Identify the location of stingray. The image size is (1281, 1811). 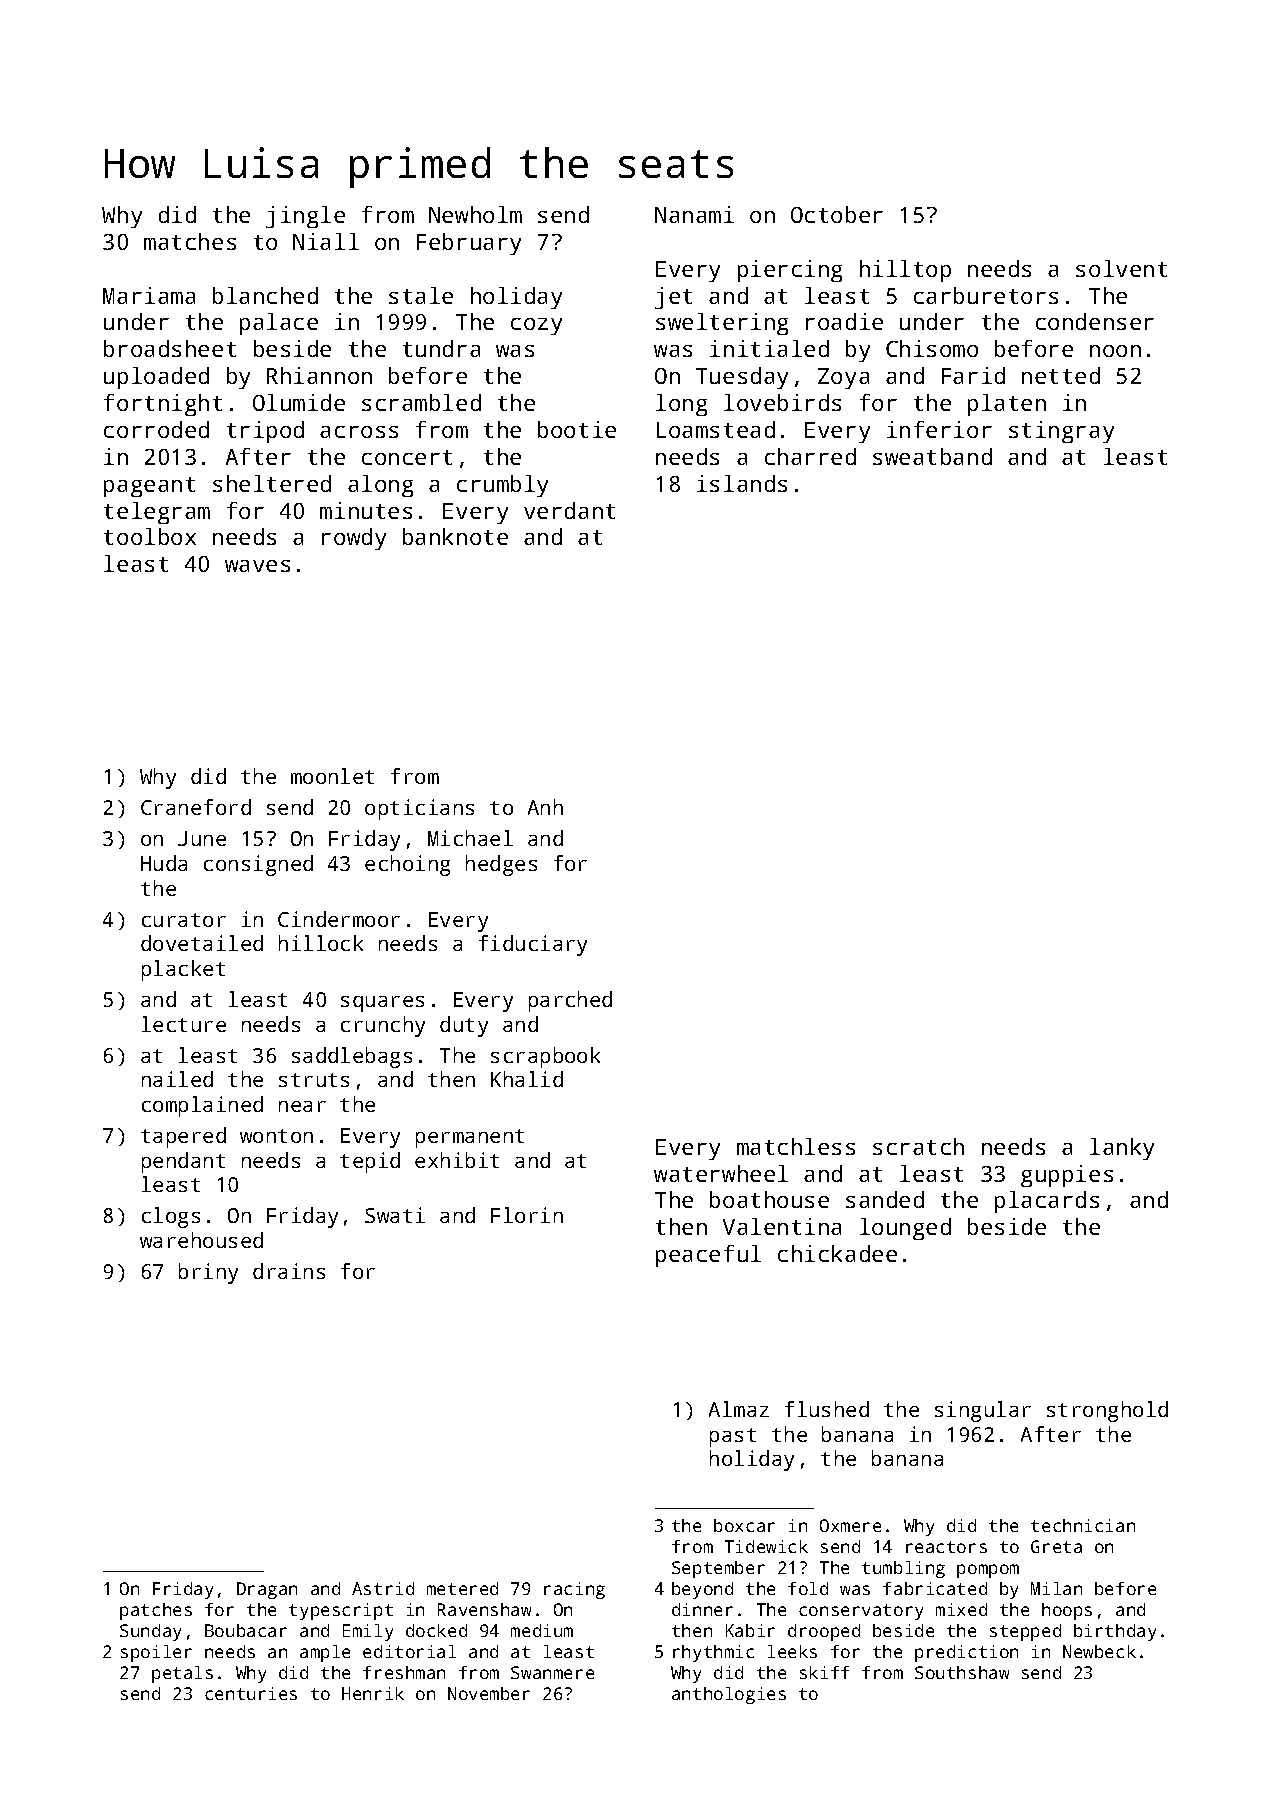
(1061, 432).
